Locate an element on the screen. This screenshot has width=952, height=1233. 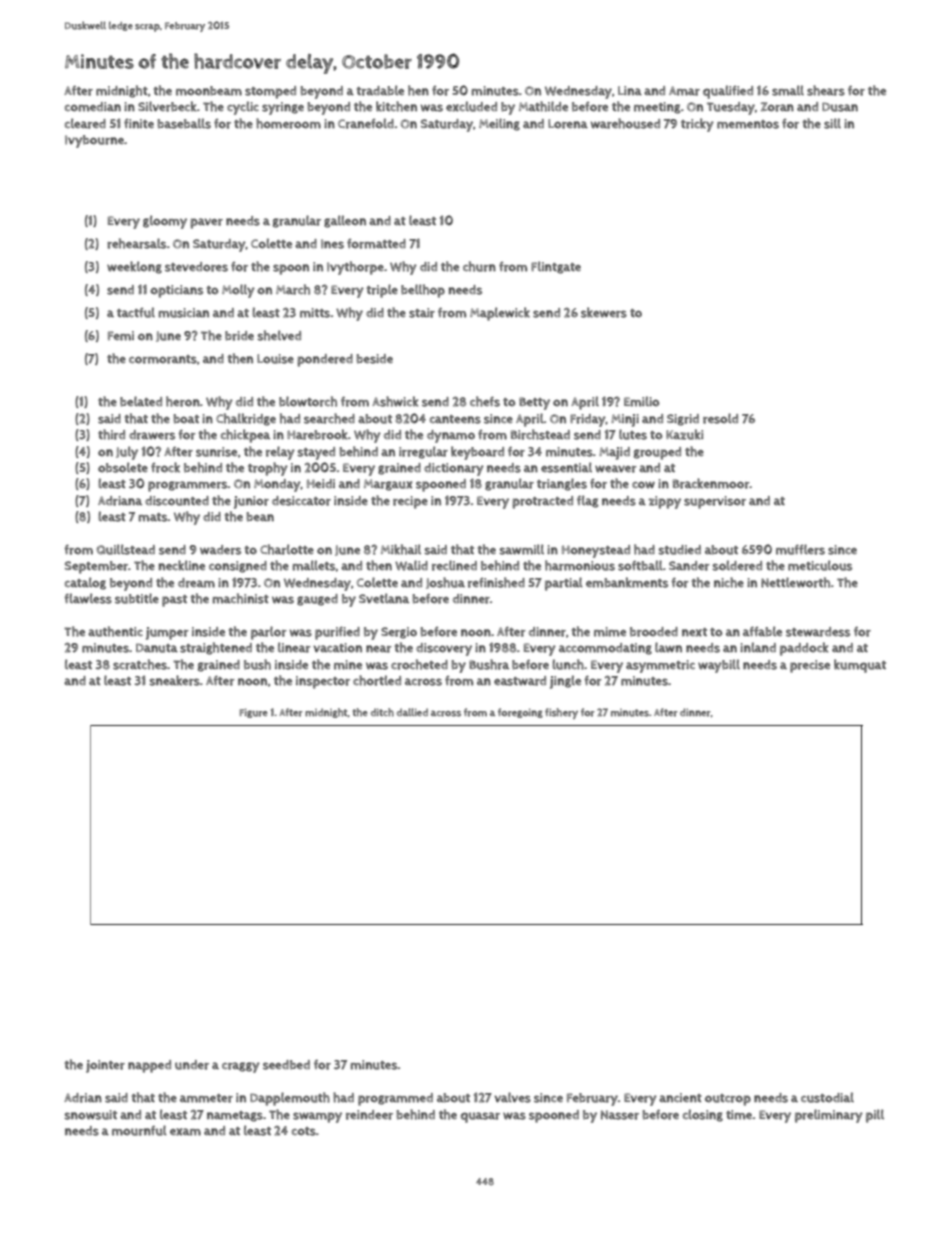
kumquat is located at coordinates (860, 666).
